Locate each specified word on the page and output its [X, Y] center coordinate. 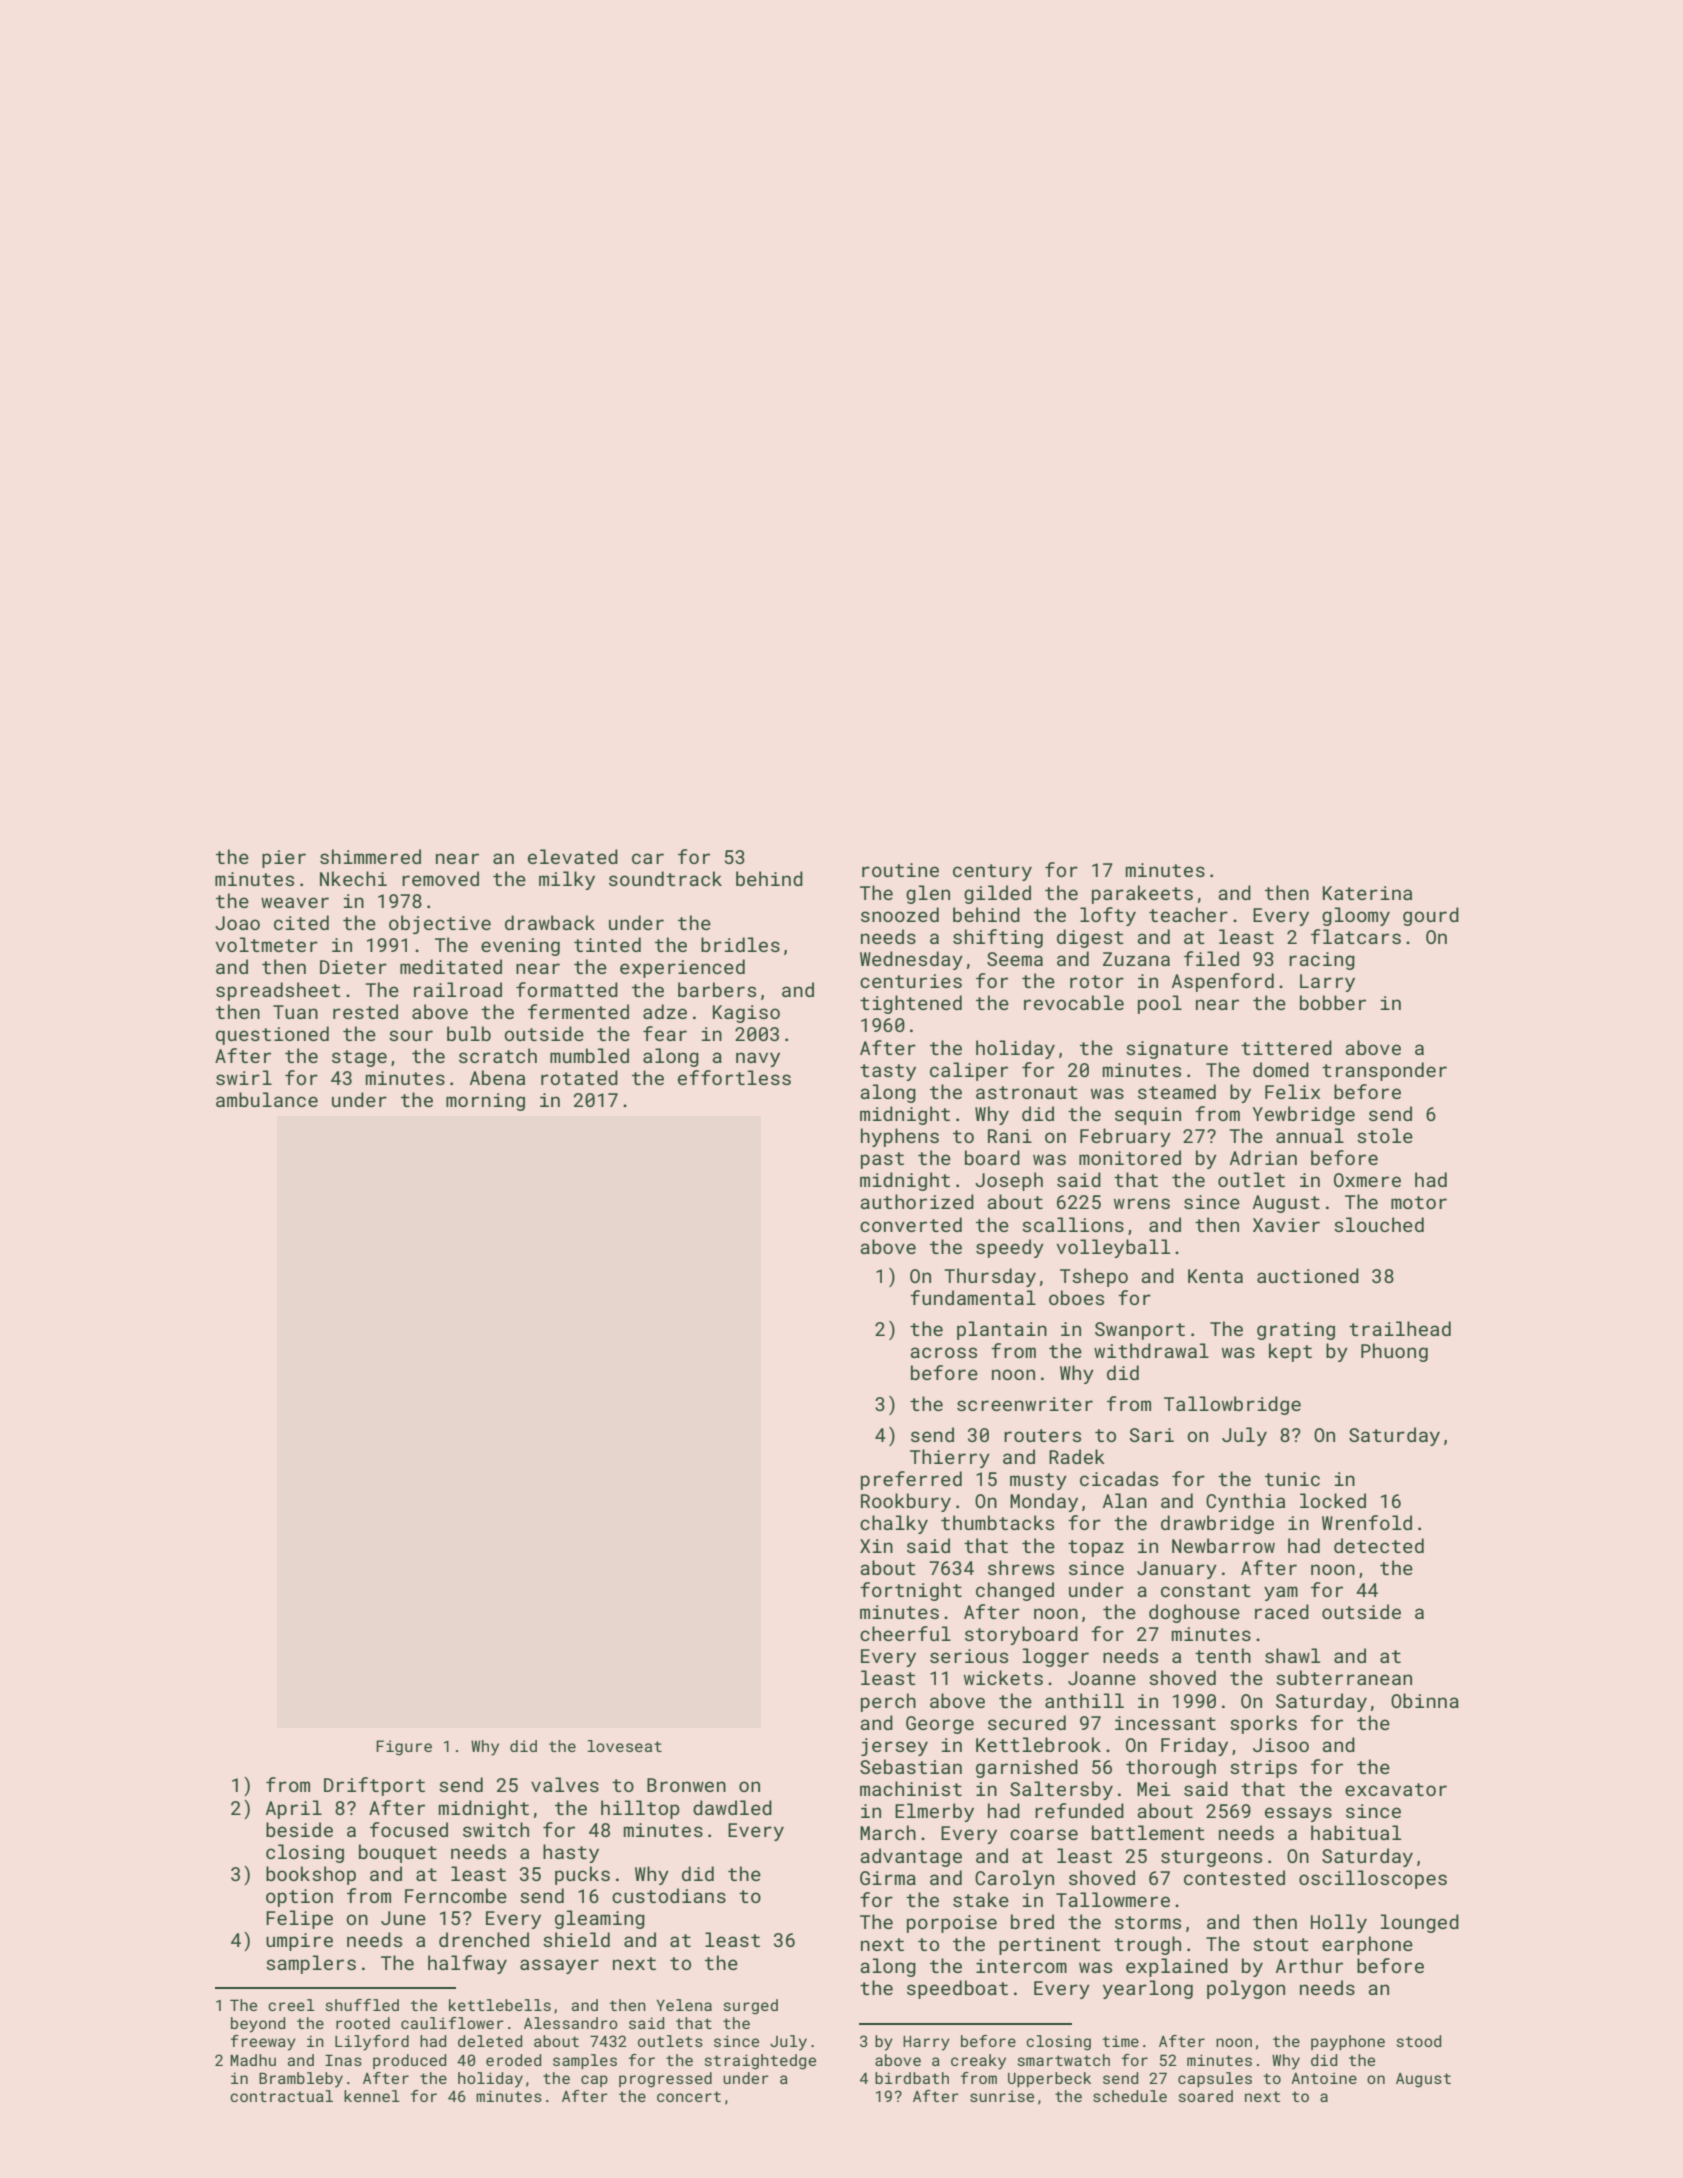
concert [689, 2096]
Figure [404, 1748]
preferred [911, 1480]
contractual [281, 2096]
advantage [911, 1857]
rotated [579, 1077]
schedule [1130, 2096]
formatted [567, 989]
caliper [969, 1071]
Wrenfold [1367, 1522]
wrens [1142, 1203]
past [882, 1160]
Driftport [374, 1786]
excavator [1396, 1789]
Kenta [1215, 1276]
